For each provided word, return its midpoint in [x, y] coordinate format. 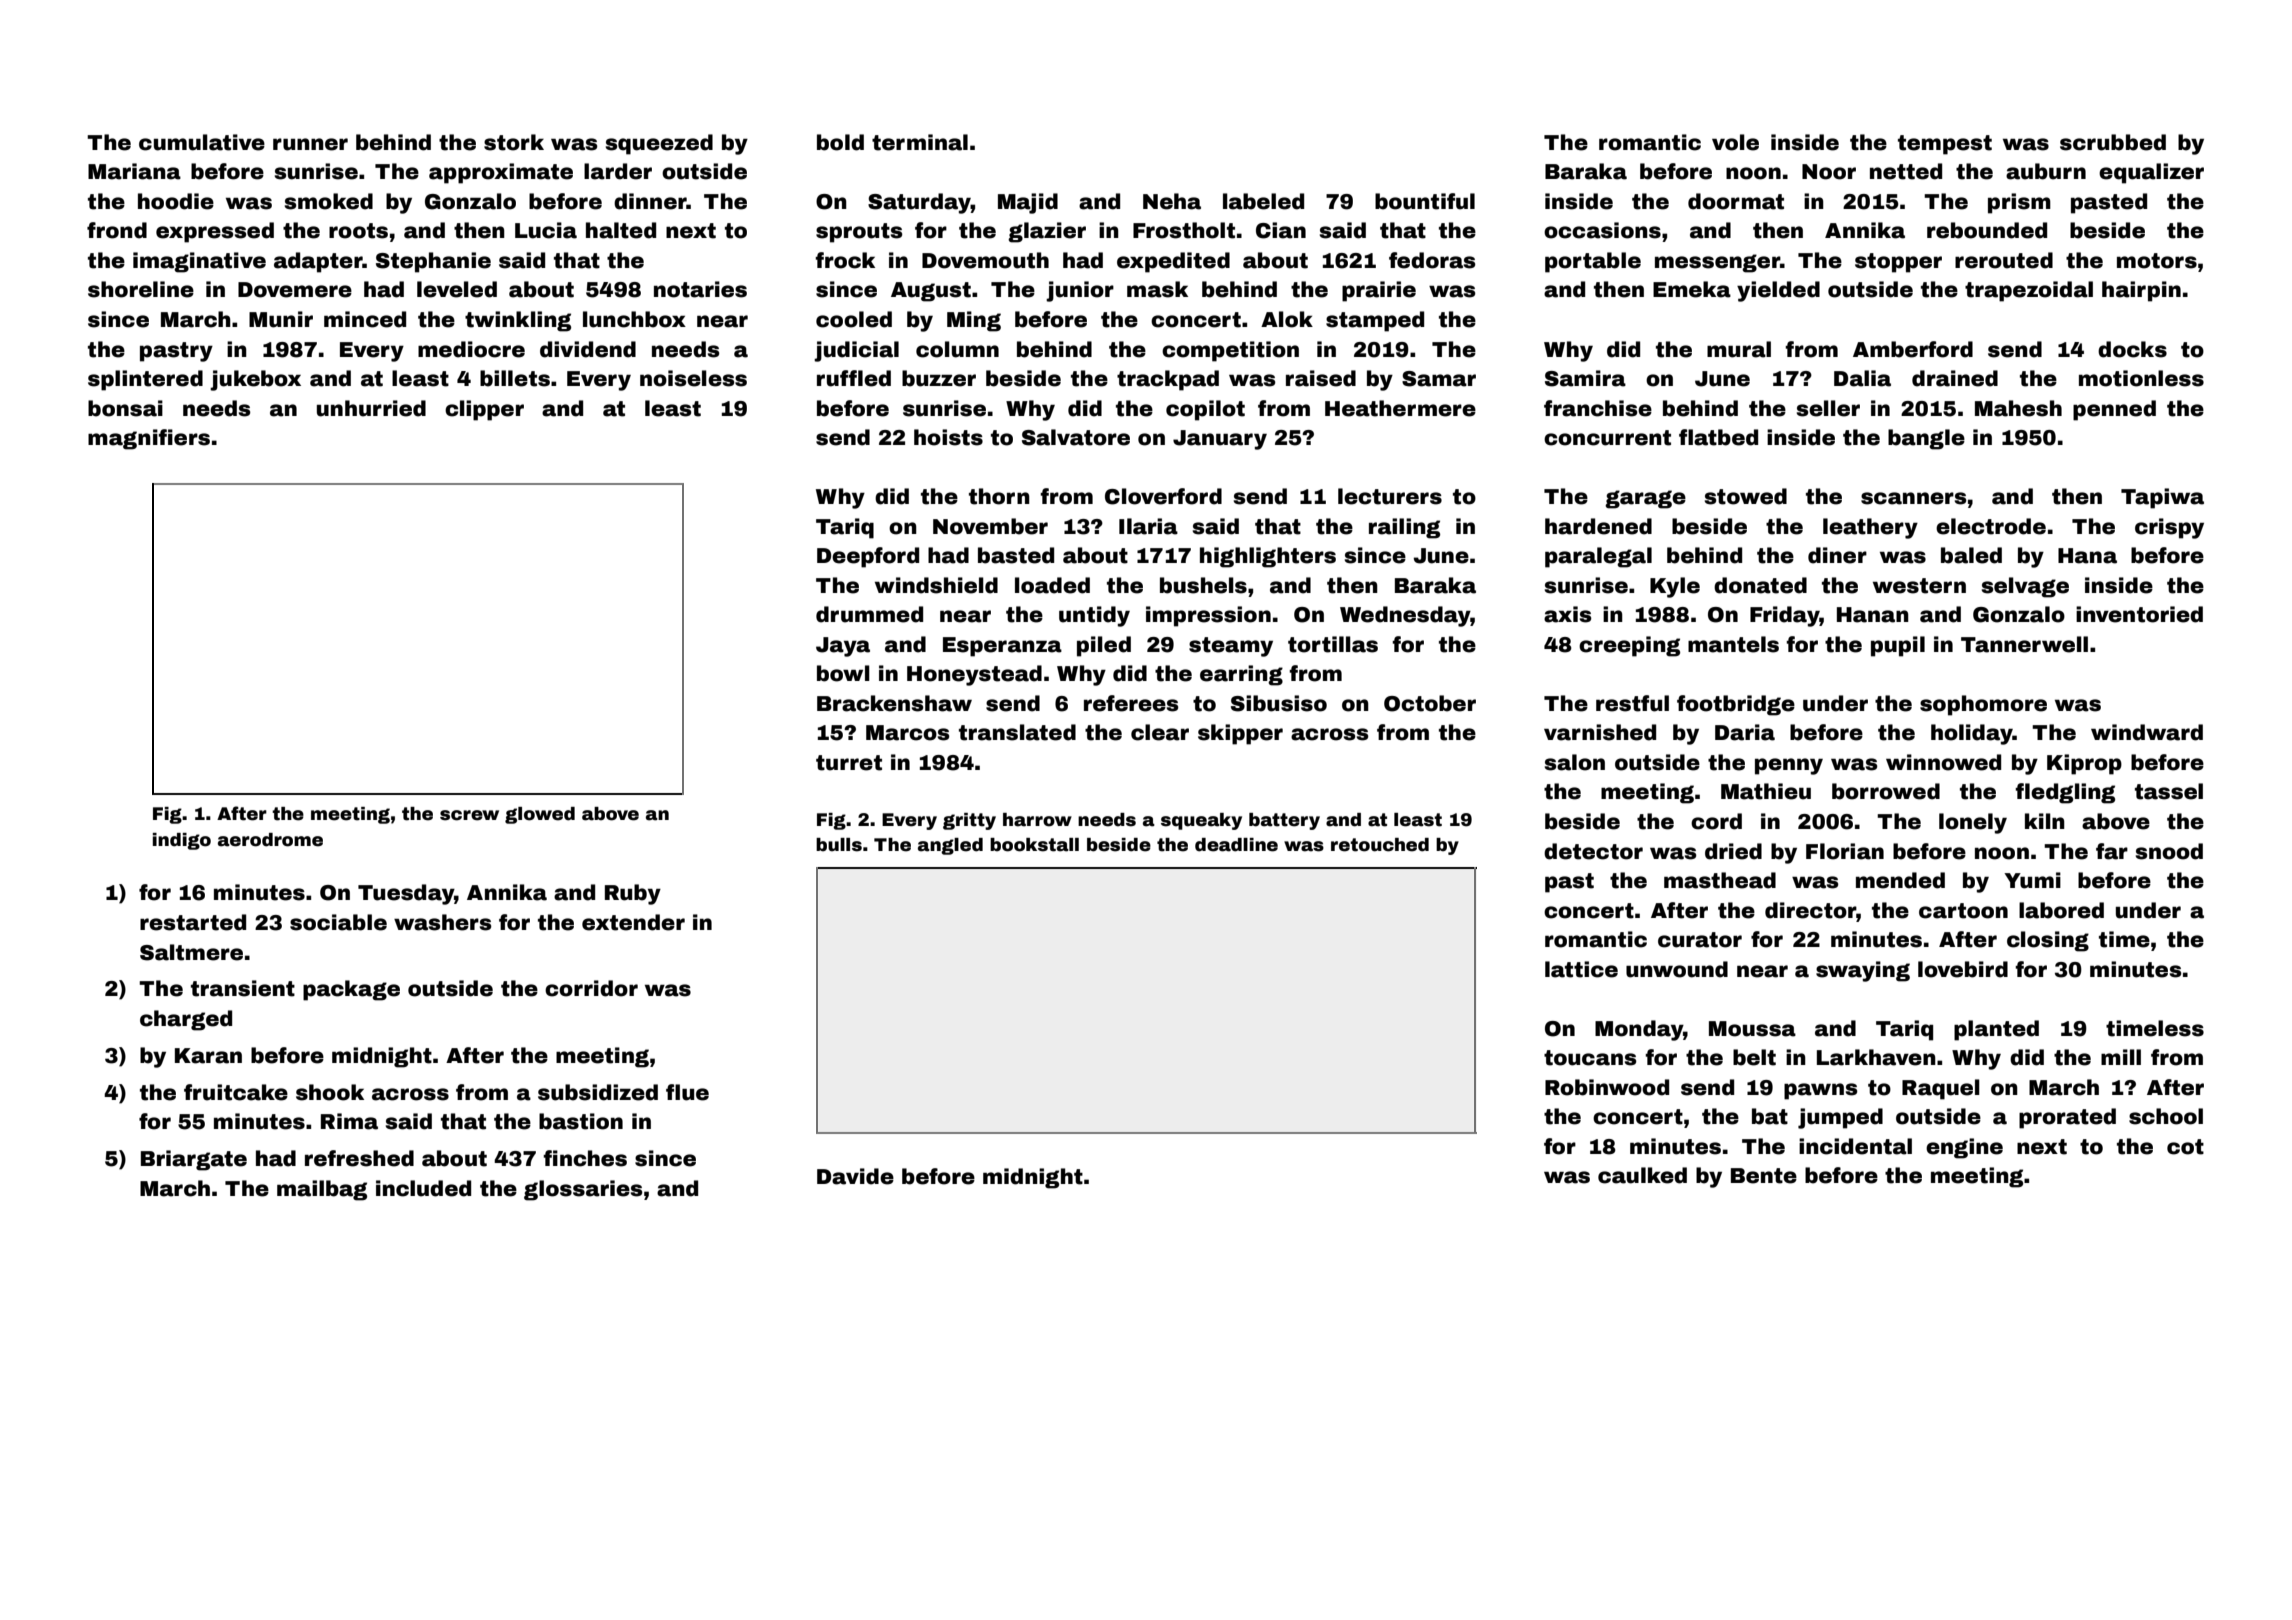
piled [1104, 646]
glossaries [583, 1190]
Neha [1172, 201]
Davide [855, 1176]
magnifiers [149, 439]
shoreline [141, 289]
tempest [1945, 145]
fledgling [2065, 793]
